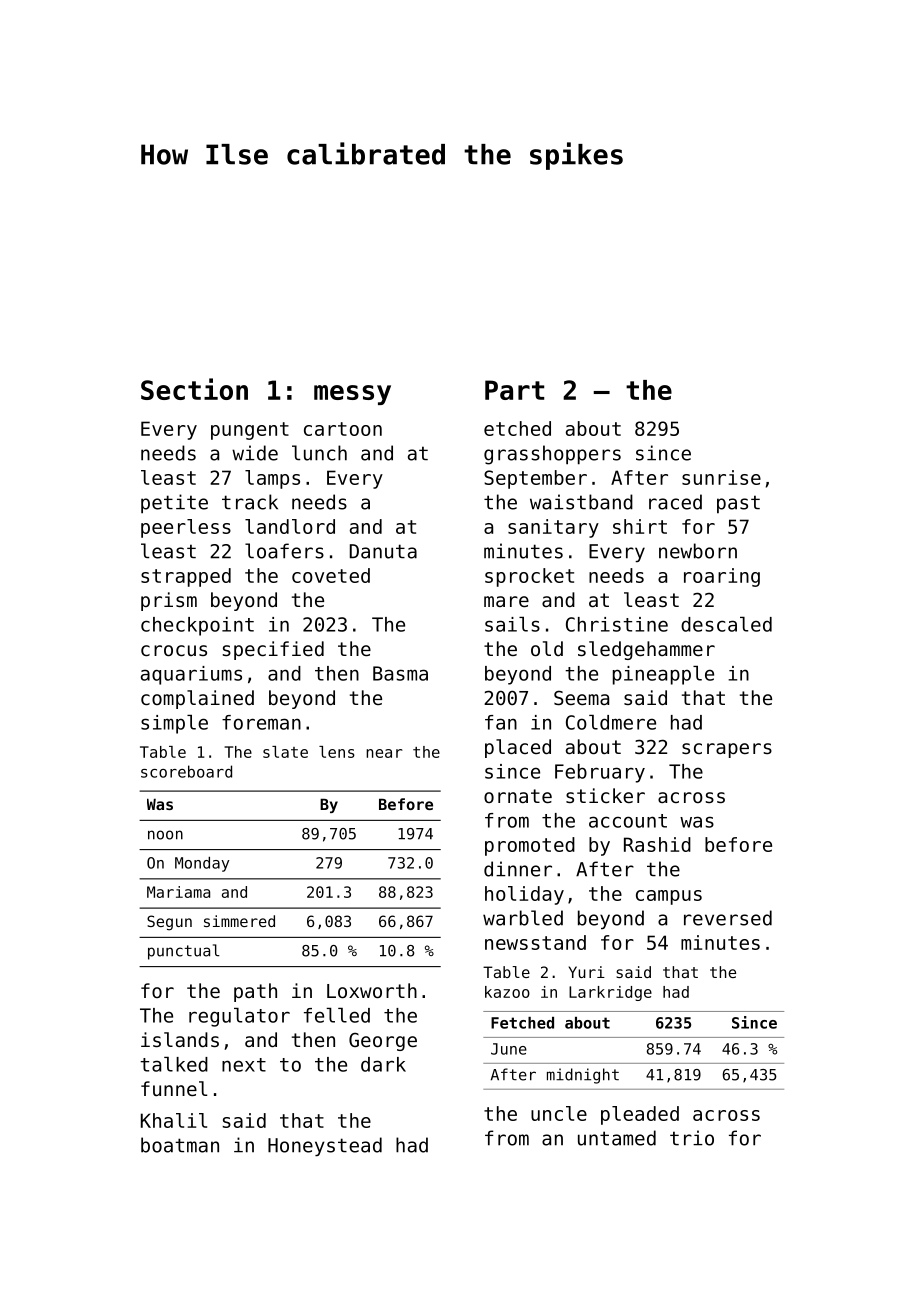  What do you see at coordinates (663, 675) in the page?
I see `pineapple` at bounding box center [663, 675].
